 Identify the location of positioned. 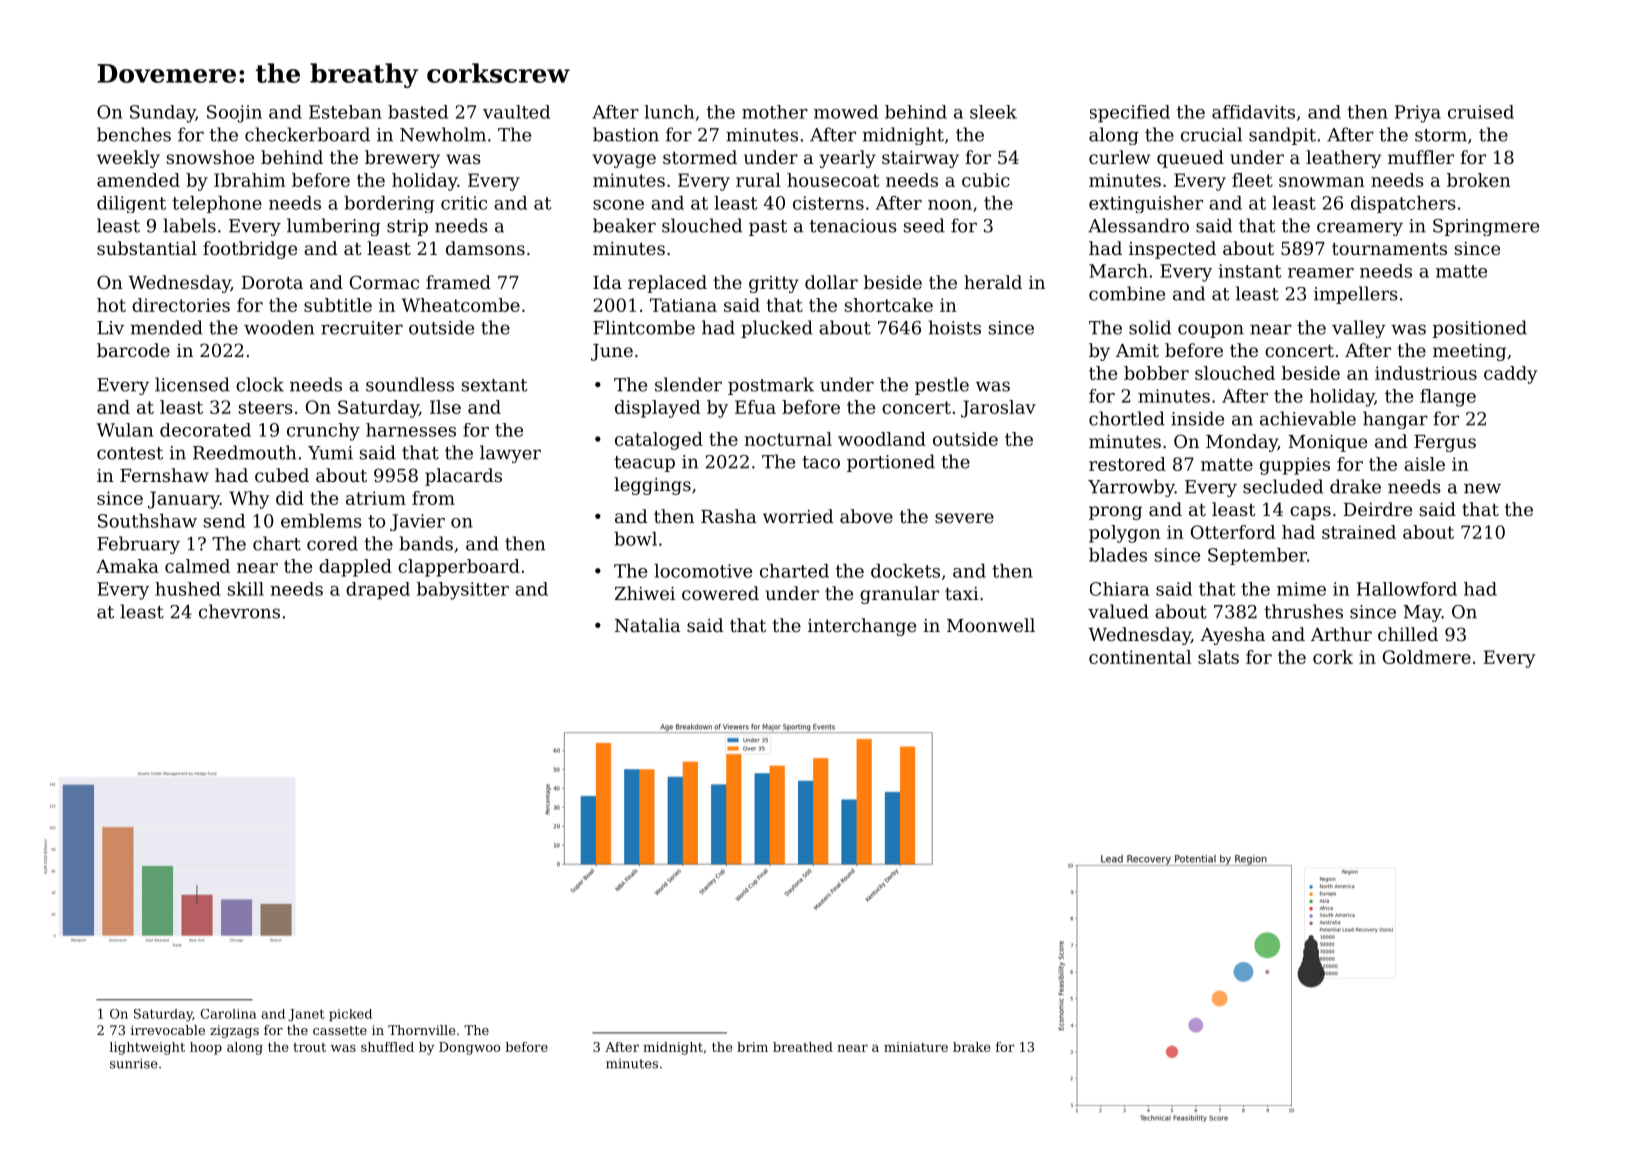
(1480, 329).
